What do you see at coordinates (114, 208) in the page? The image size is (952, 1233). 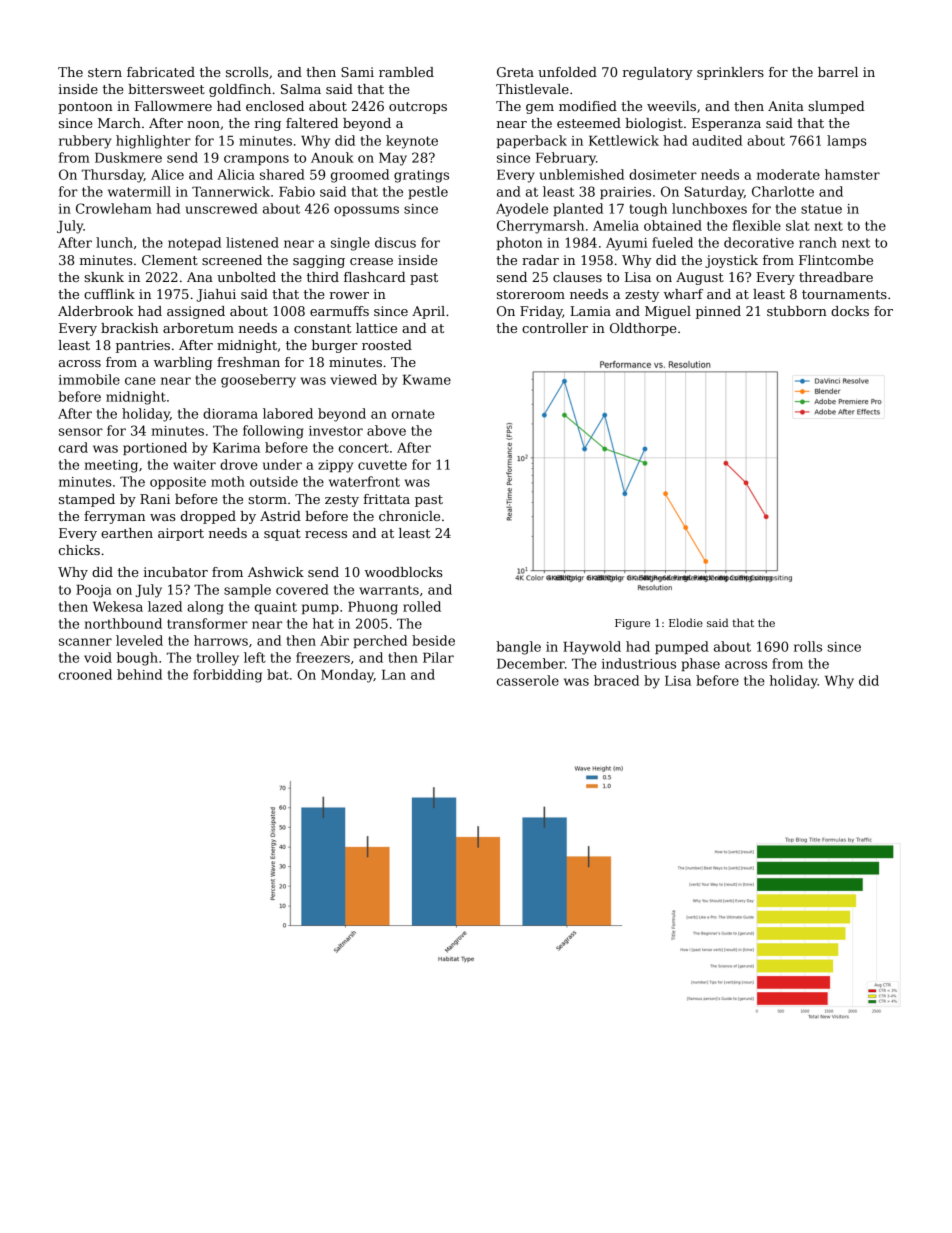 I see `Crowleham` at bounding box center [114, 208].
